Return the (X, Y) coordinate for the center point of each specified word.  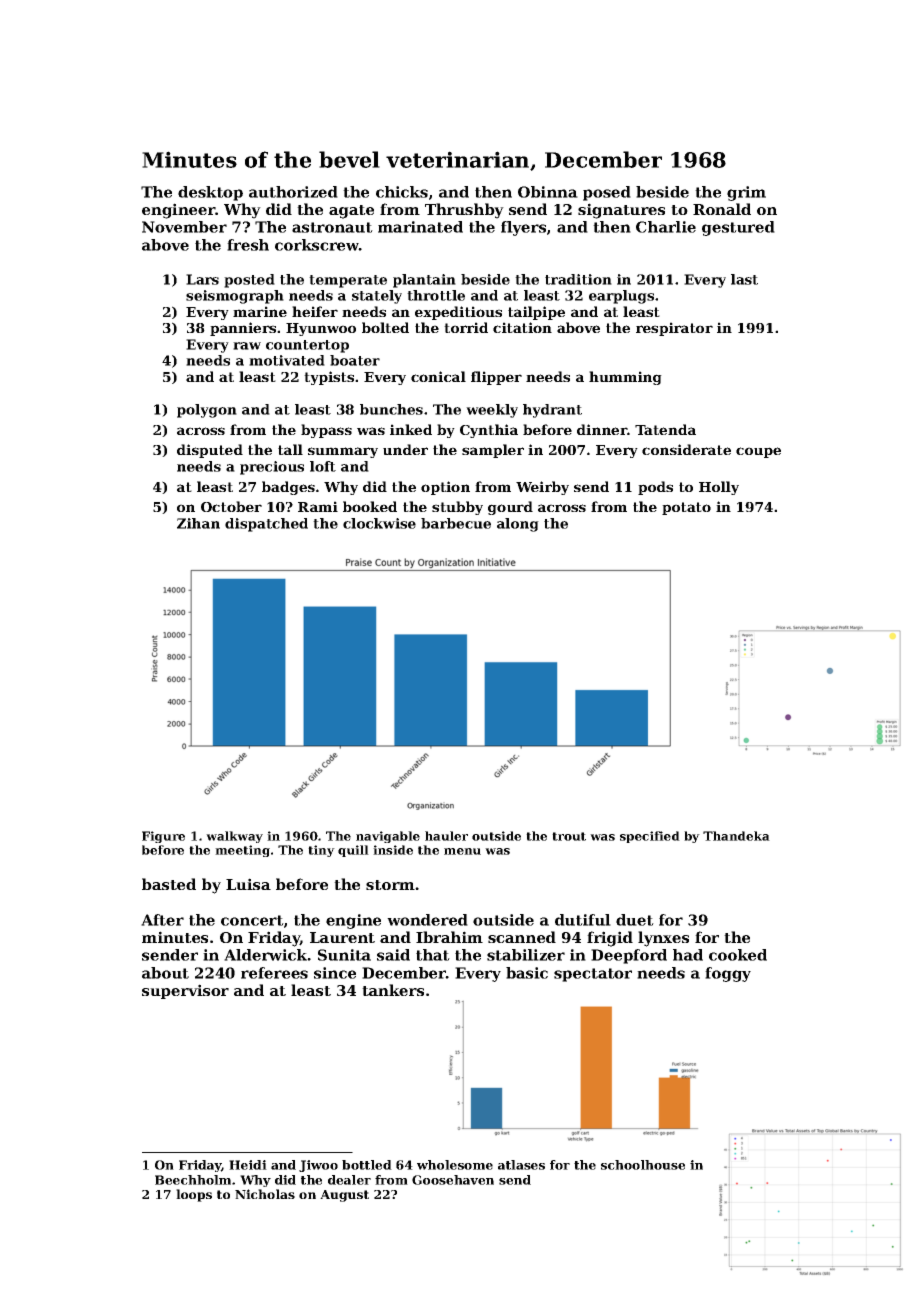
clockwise (379, 523)
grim (746, 193)
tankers (393, 990)
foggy (728, 974)
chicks (402, 192)
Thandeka (736, 836)
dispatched (266, 525)
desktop (210, 193)
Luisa (248, 884)
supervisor (185, 991)
